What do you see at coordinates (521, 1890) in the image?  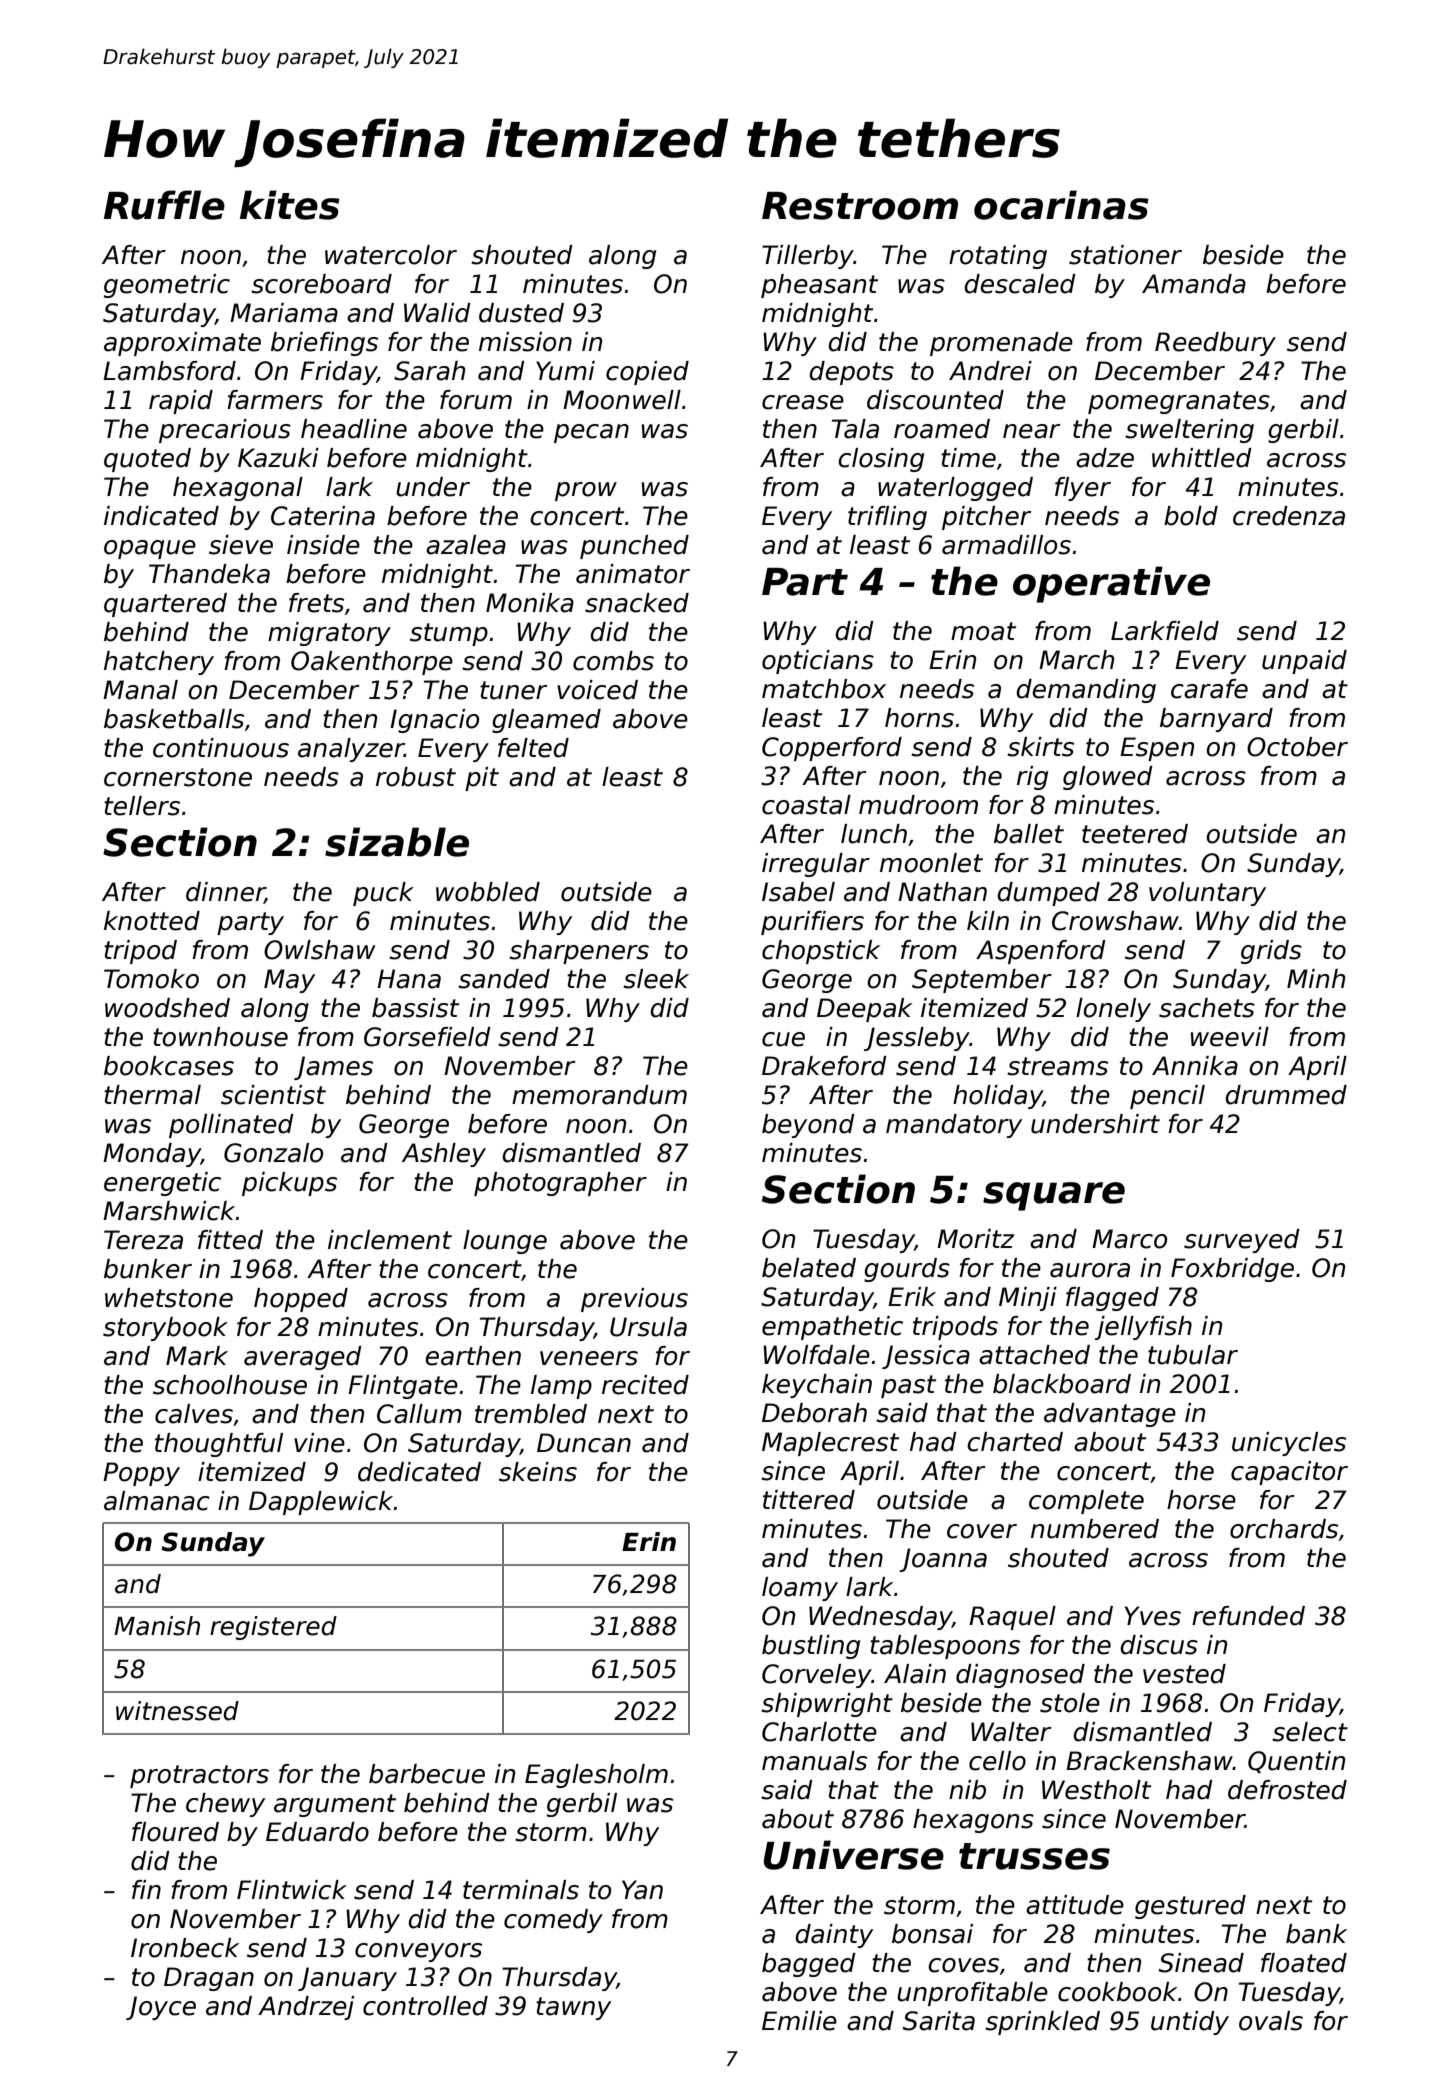 I see `terminals` at bounding box center [521, 1890].
